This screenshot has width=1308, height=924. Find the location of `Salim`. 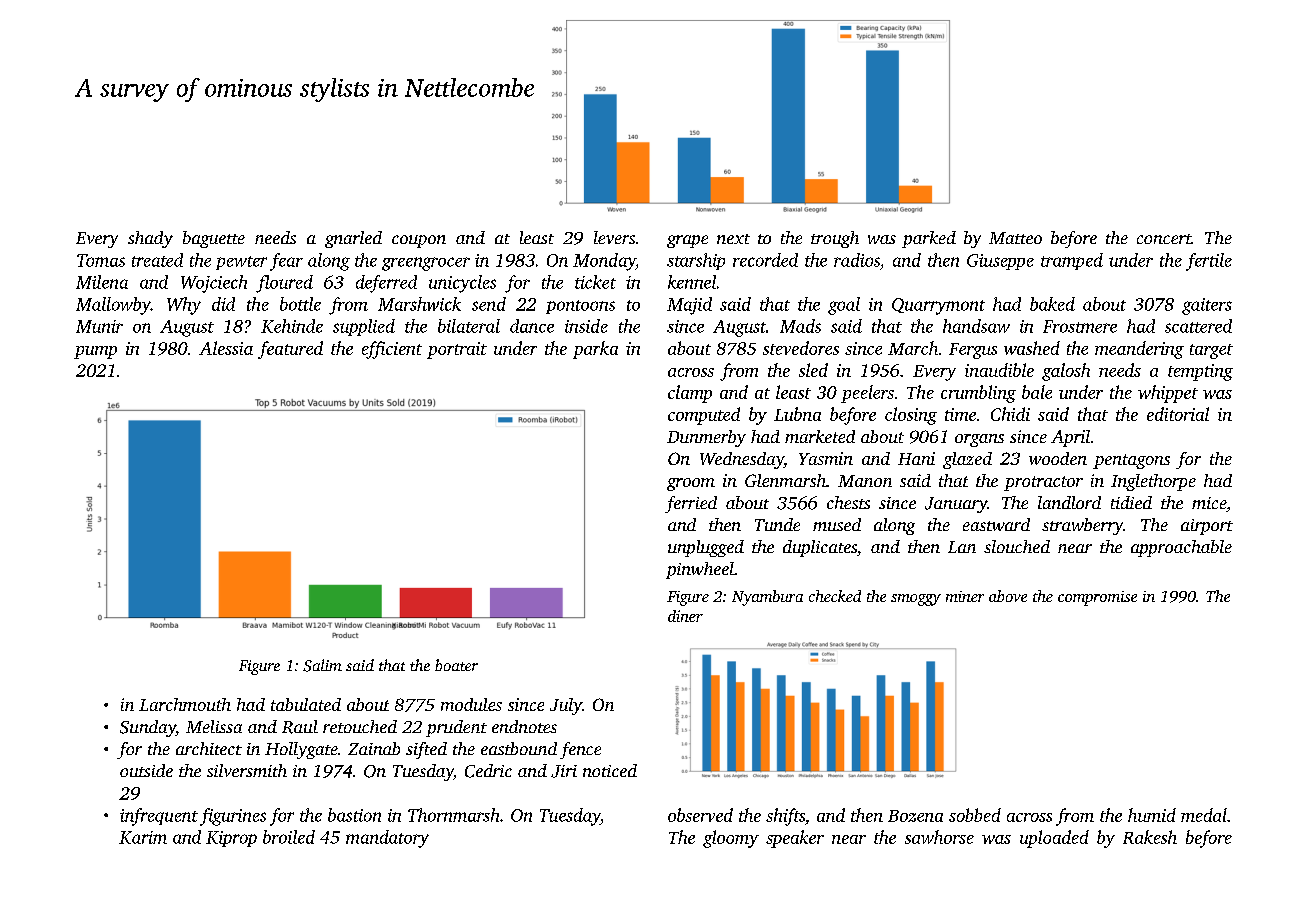

Salim is located at coordinates (322, 665).
